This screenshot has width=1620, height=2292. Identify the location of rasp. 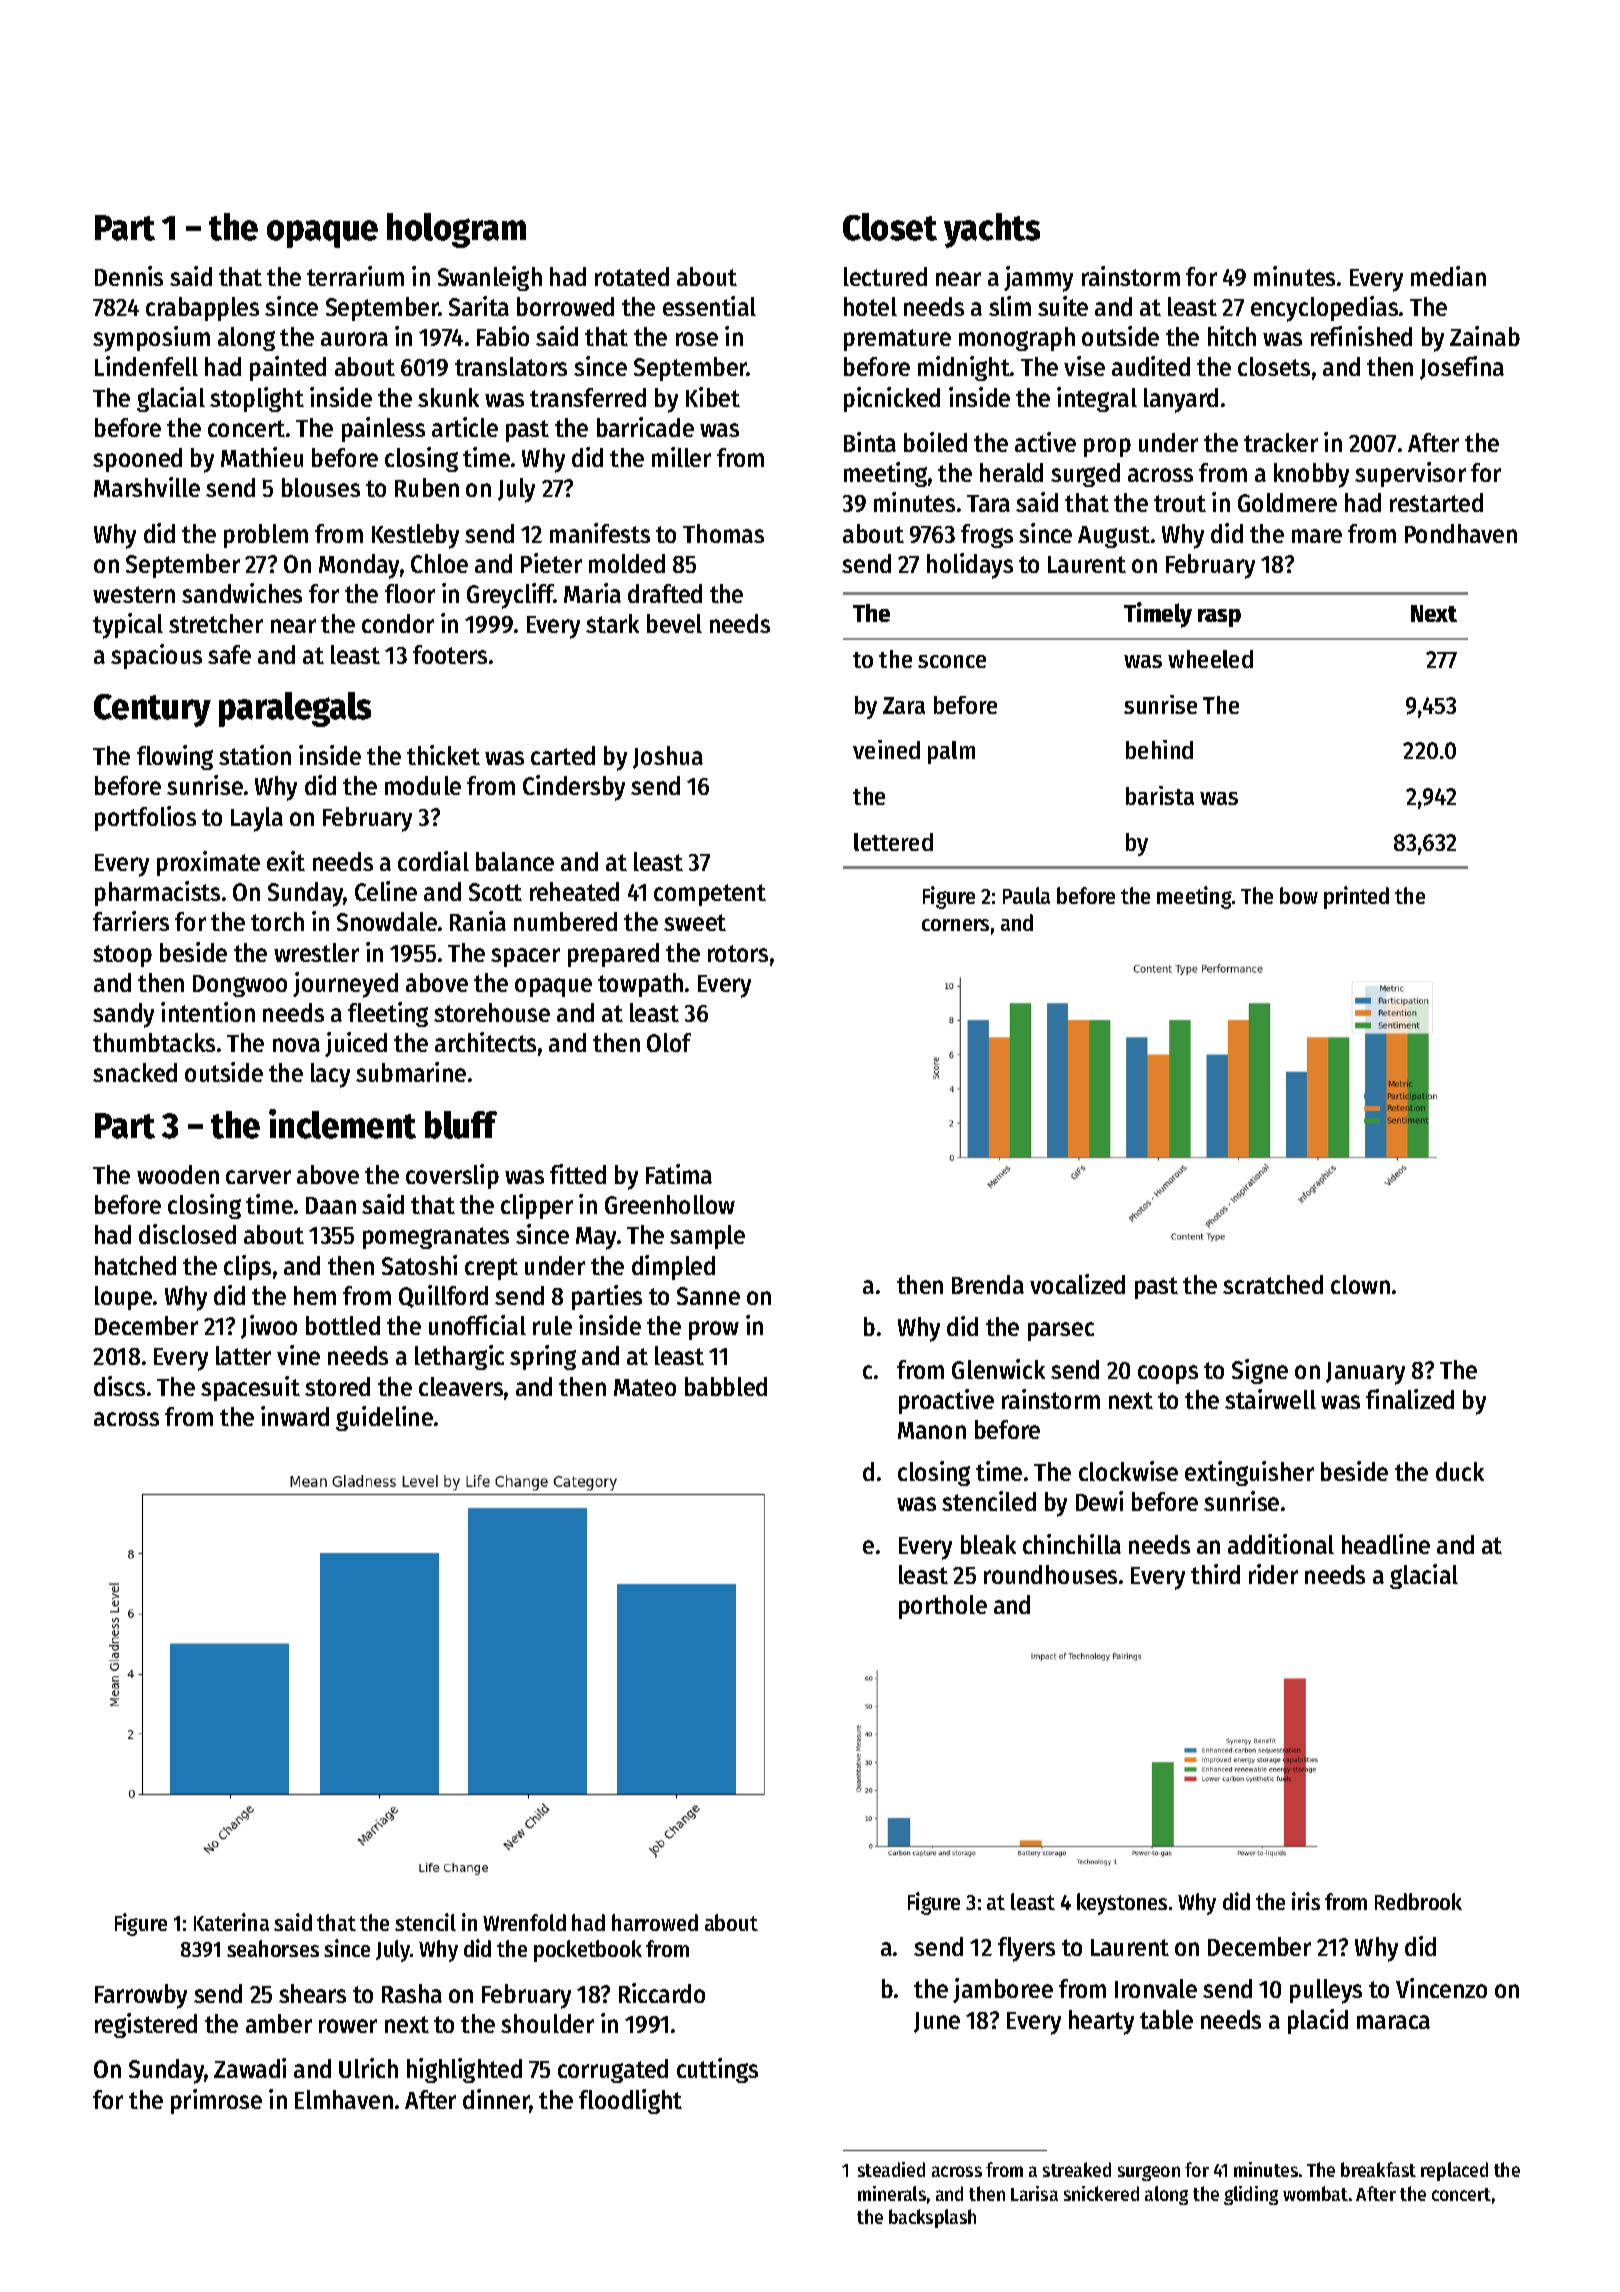
(1219, 618).
